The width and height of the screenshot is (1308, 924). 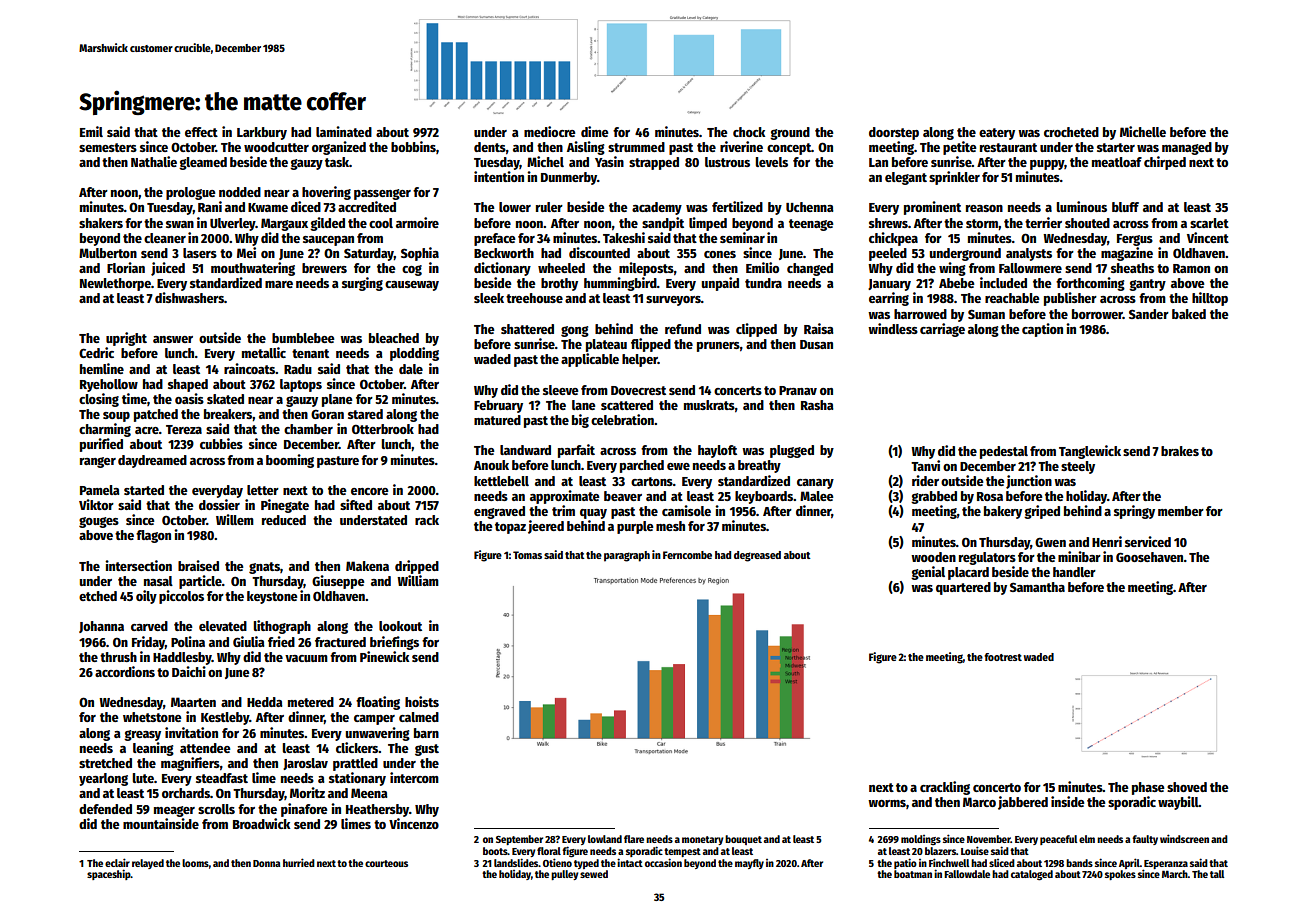 What do you see at coordinates (563, 510) in the screenshot?
I see `trim` at bounding box center [563, 510].
